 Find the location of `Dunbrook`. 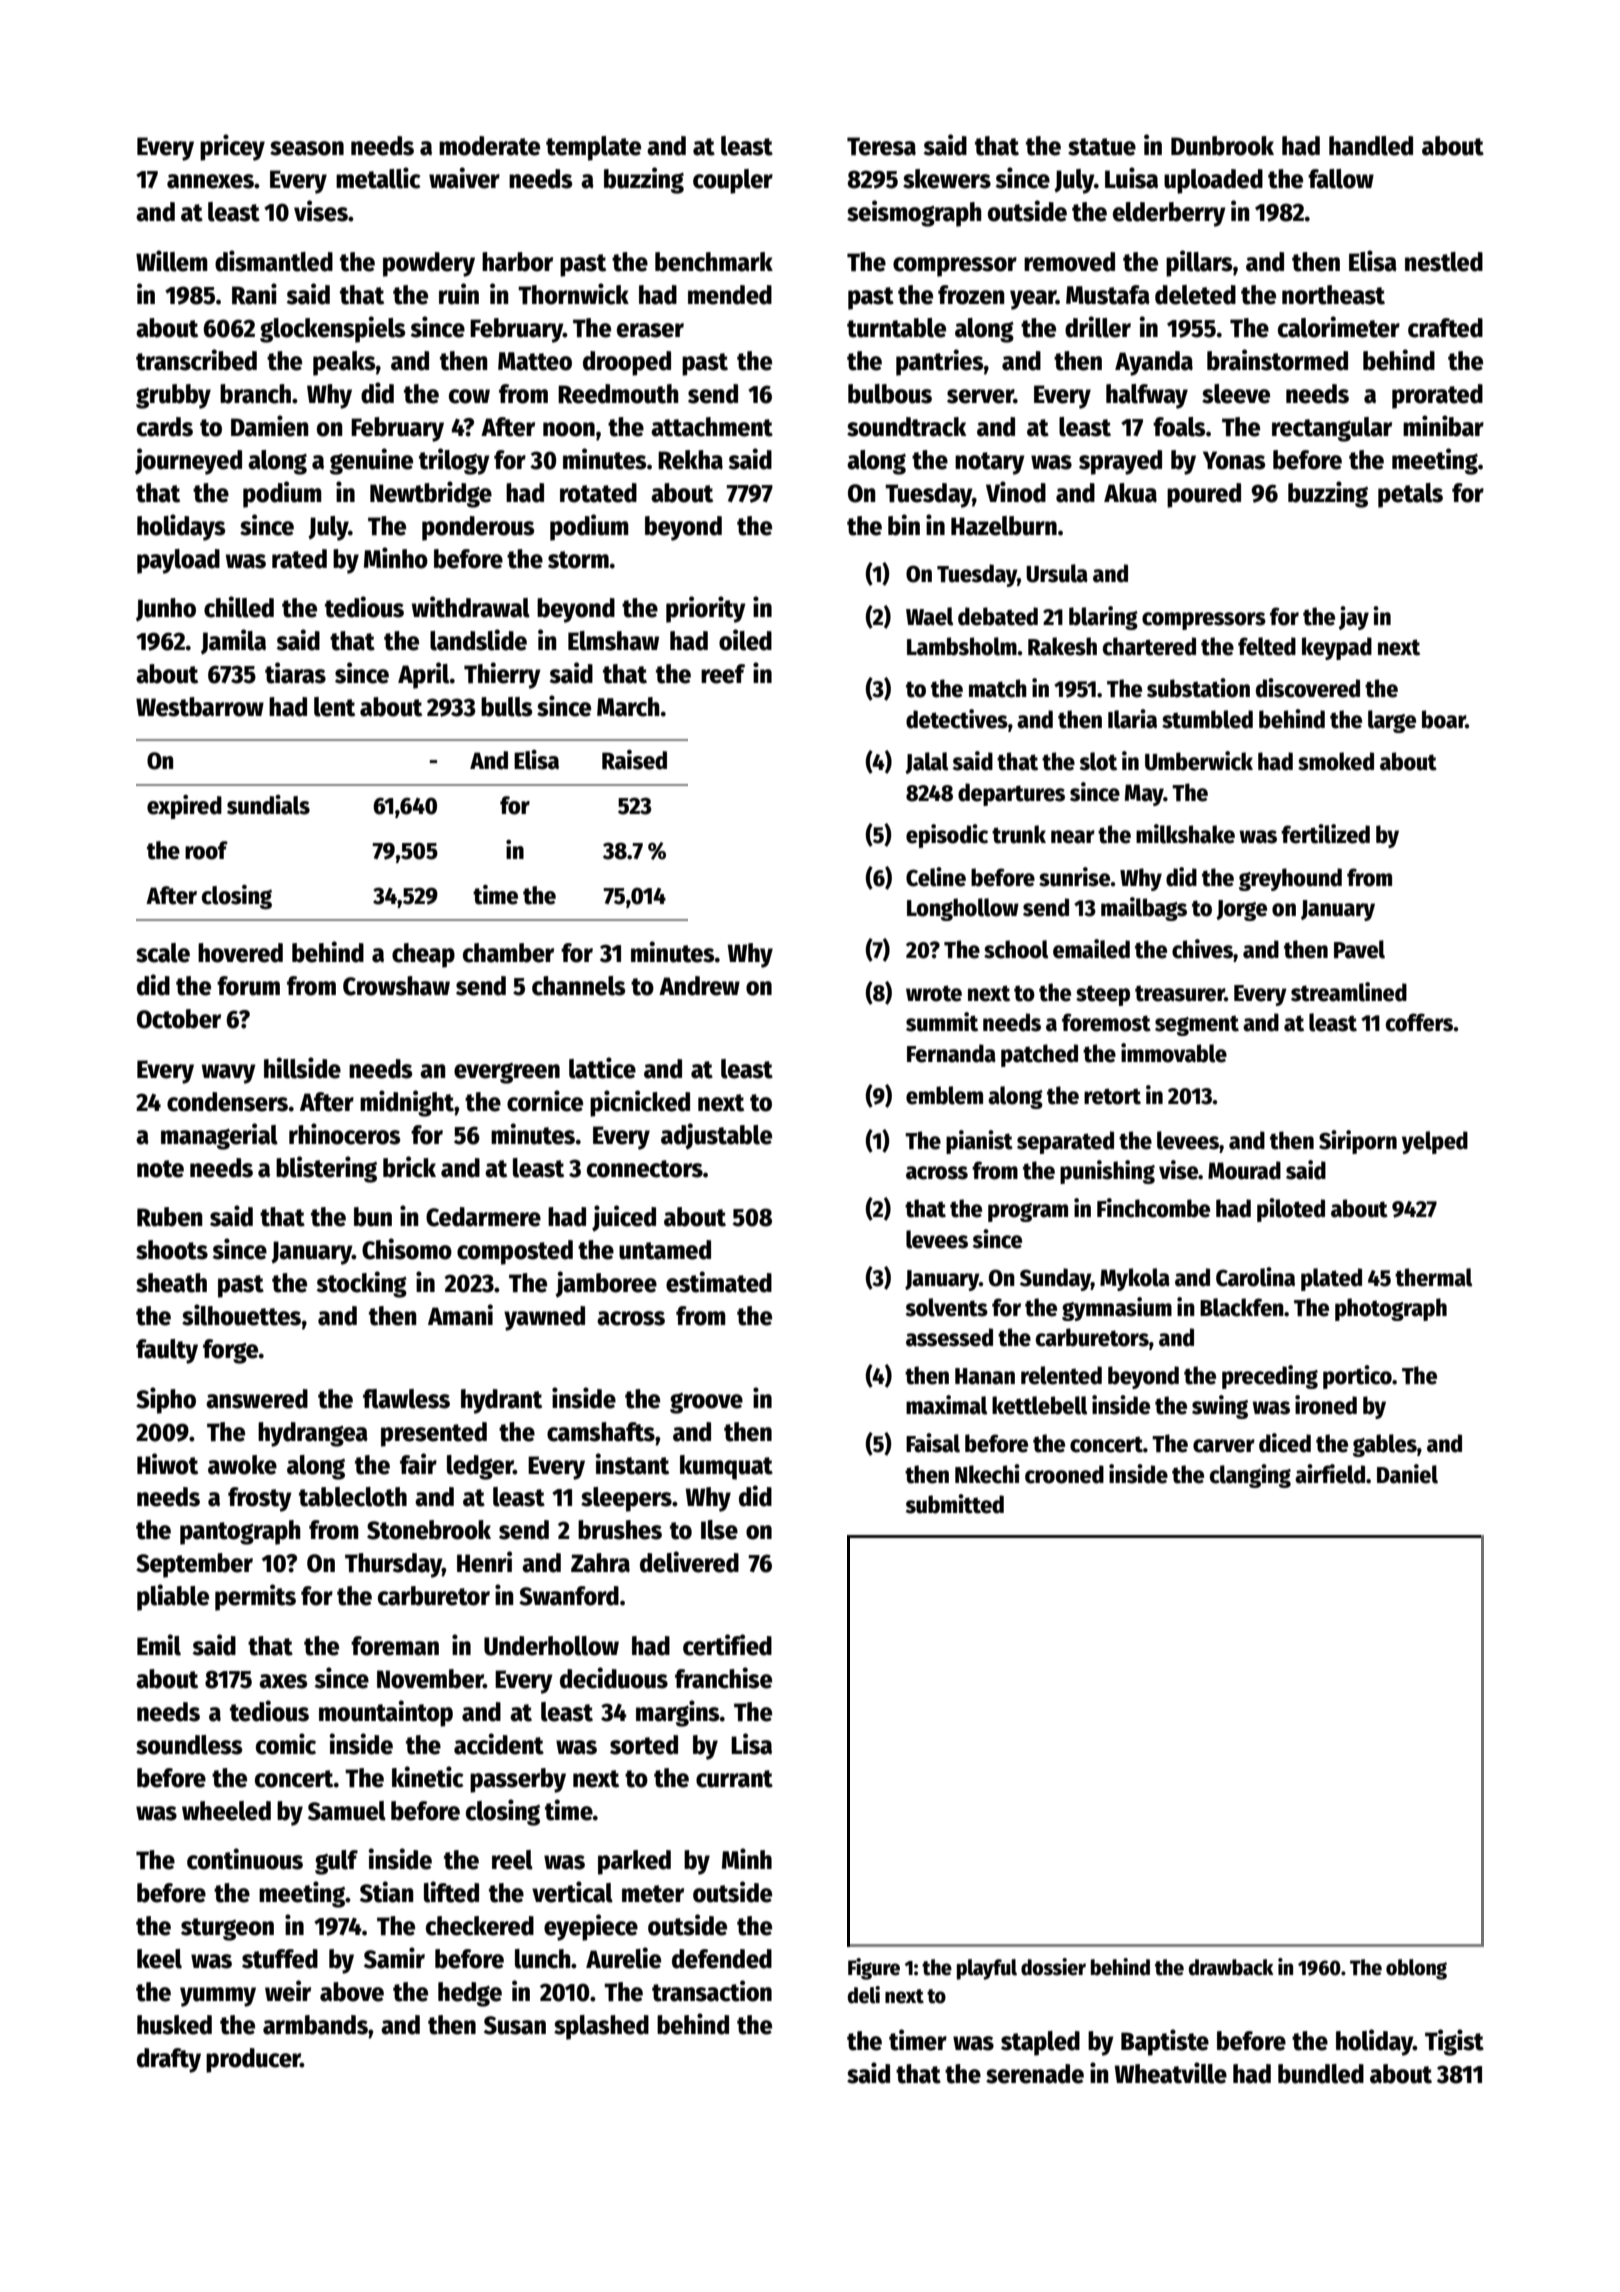

Dunbrook is located at coordinates (1222, 146).
